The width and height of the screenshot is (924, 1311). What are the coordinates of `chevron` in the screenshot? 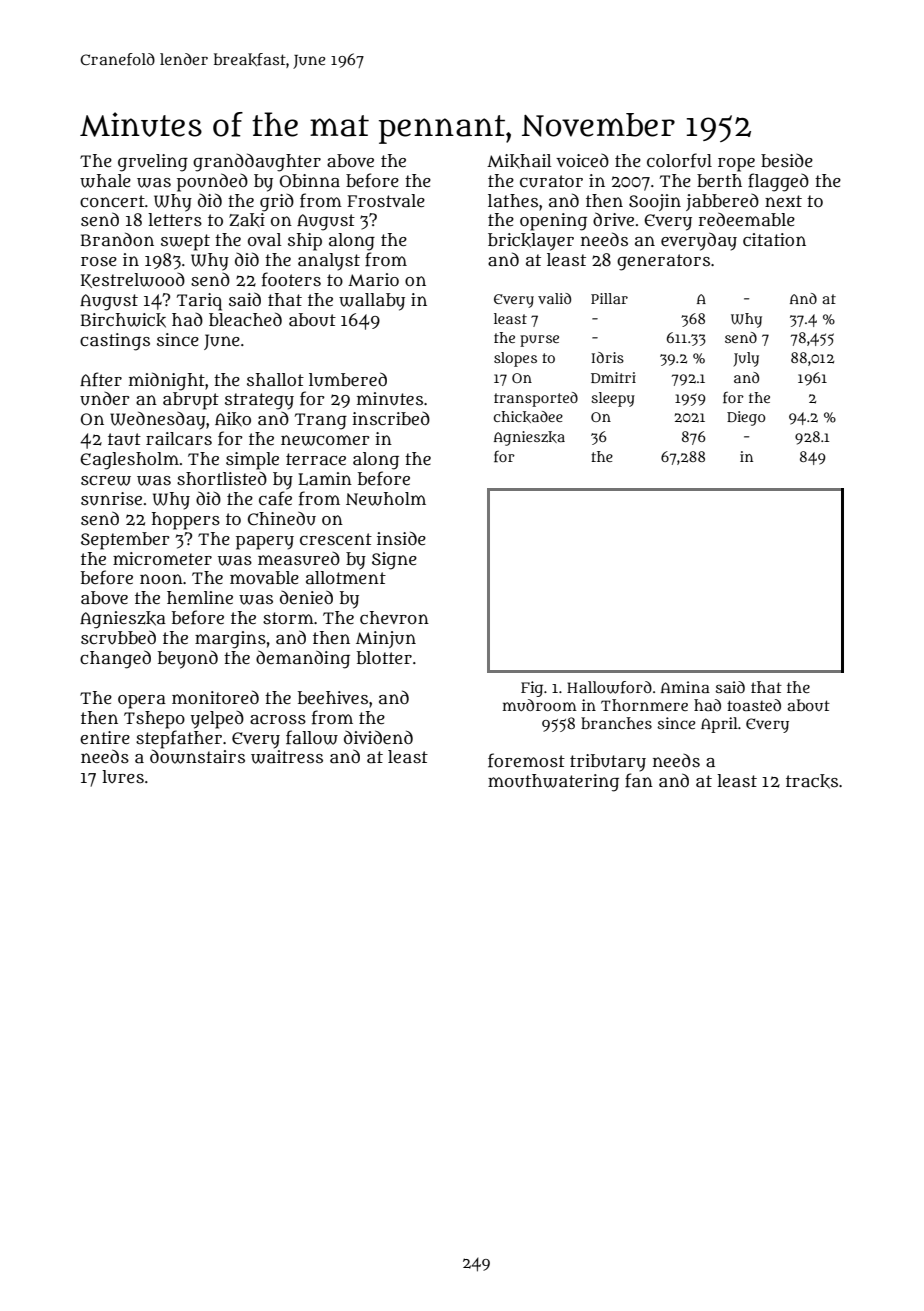 It's located at (394, 617).
